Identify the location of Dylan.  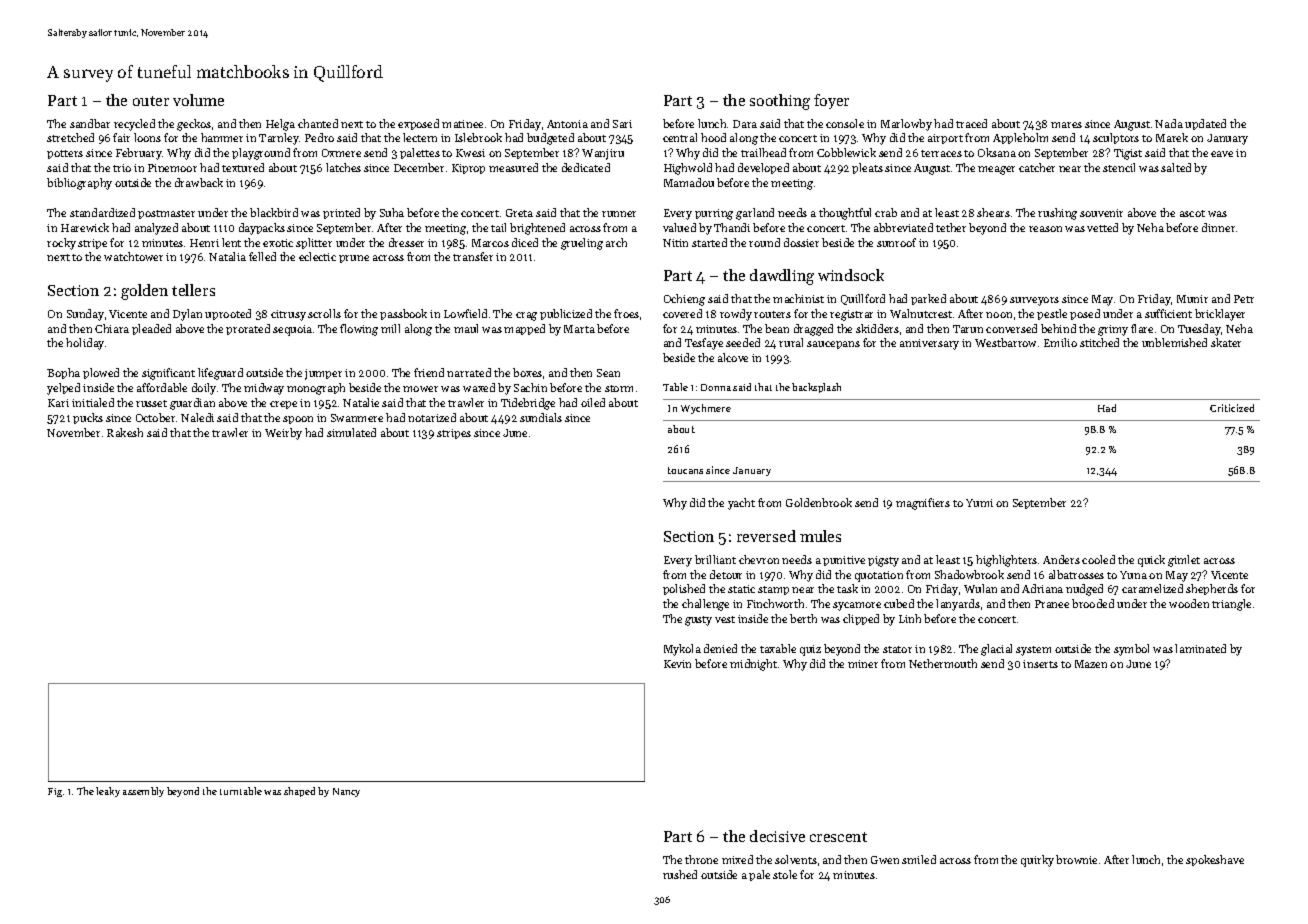
(187, 315).
